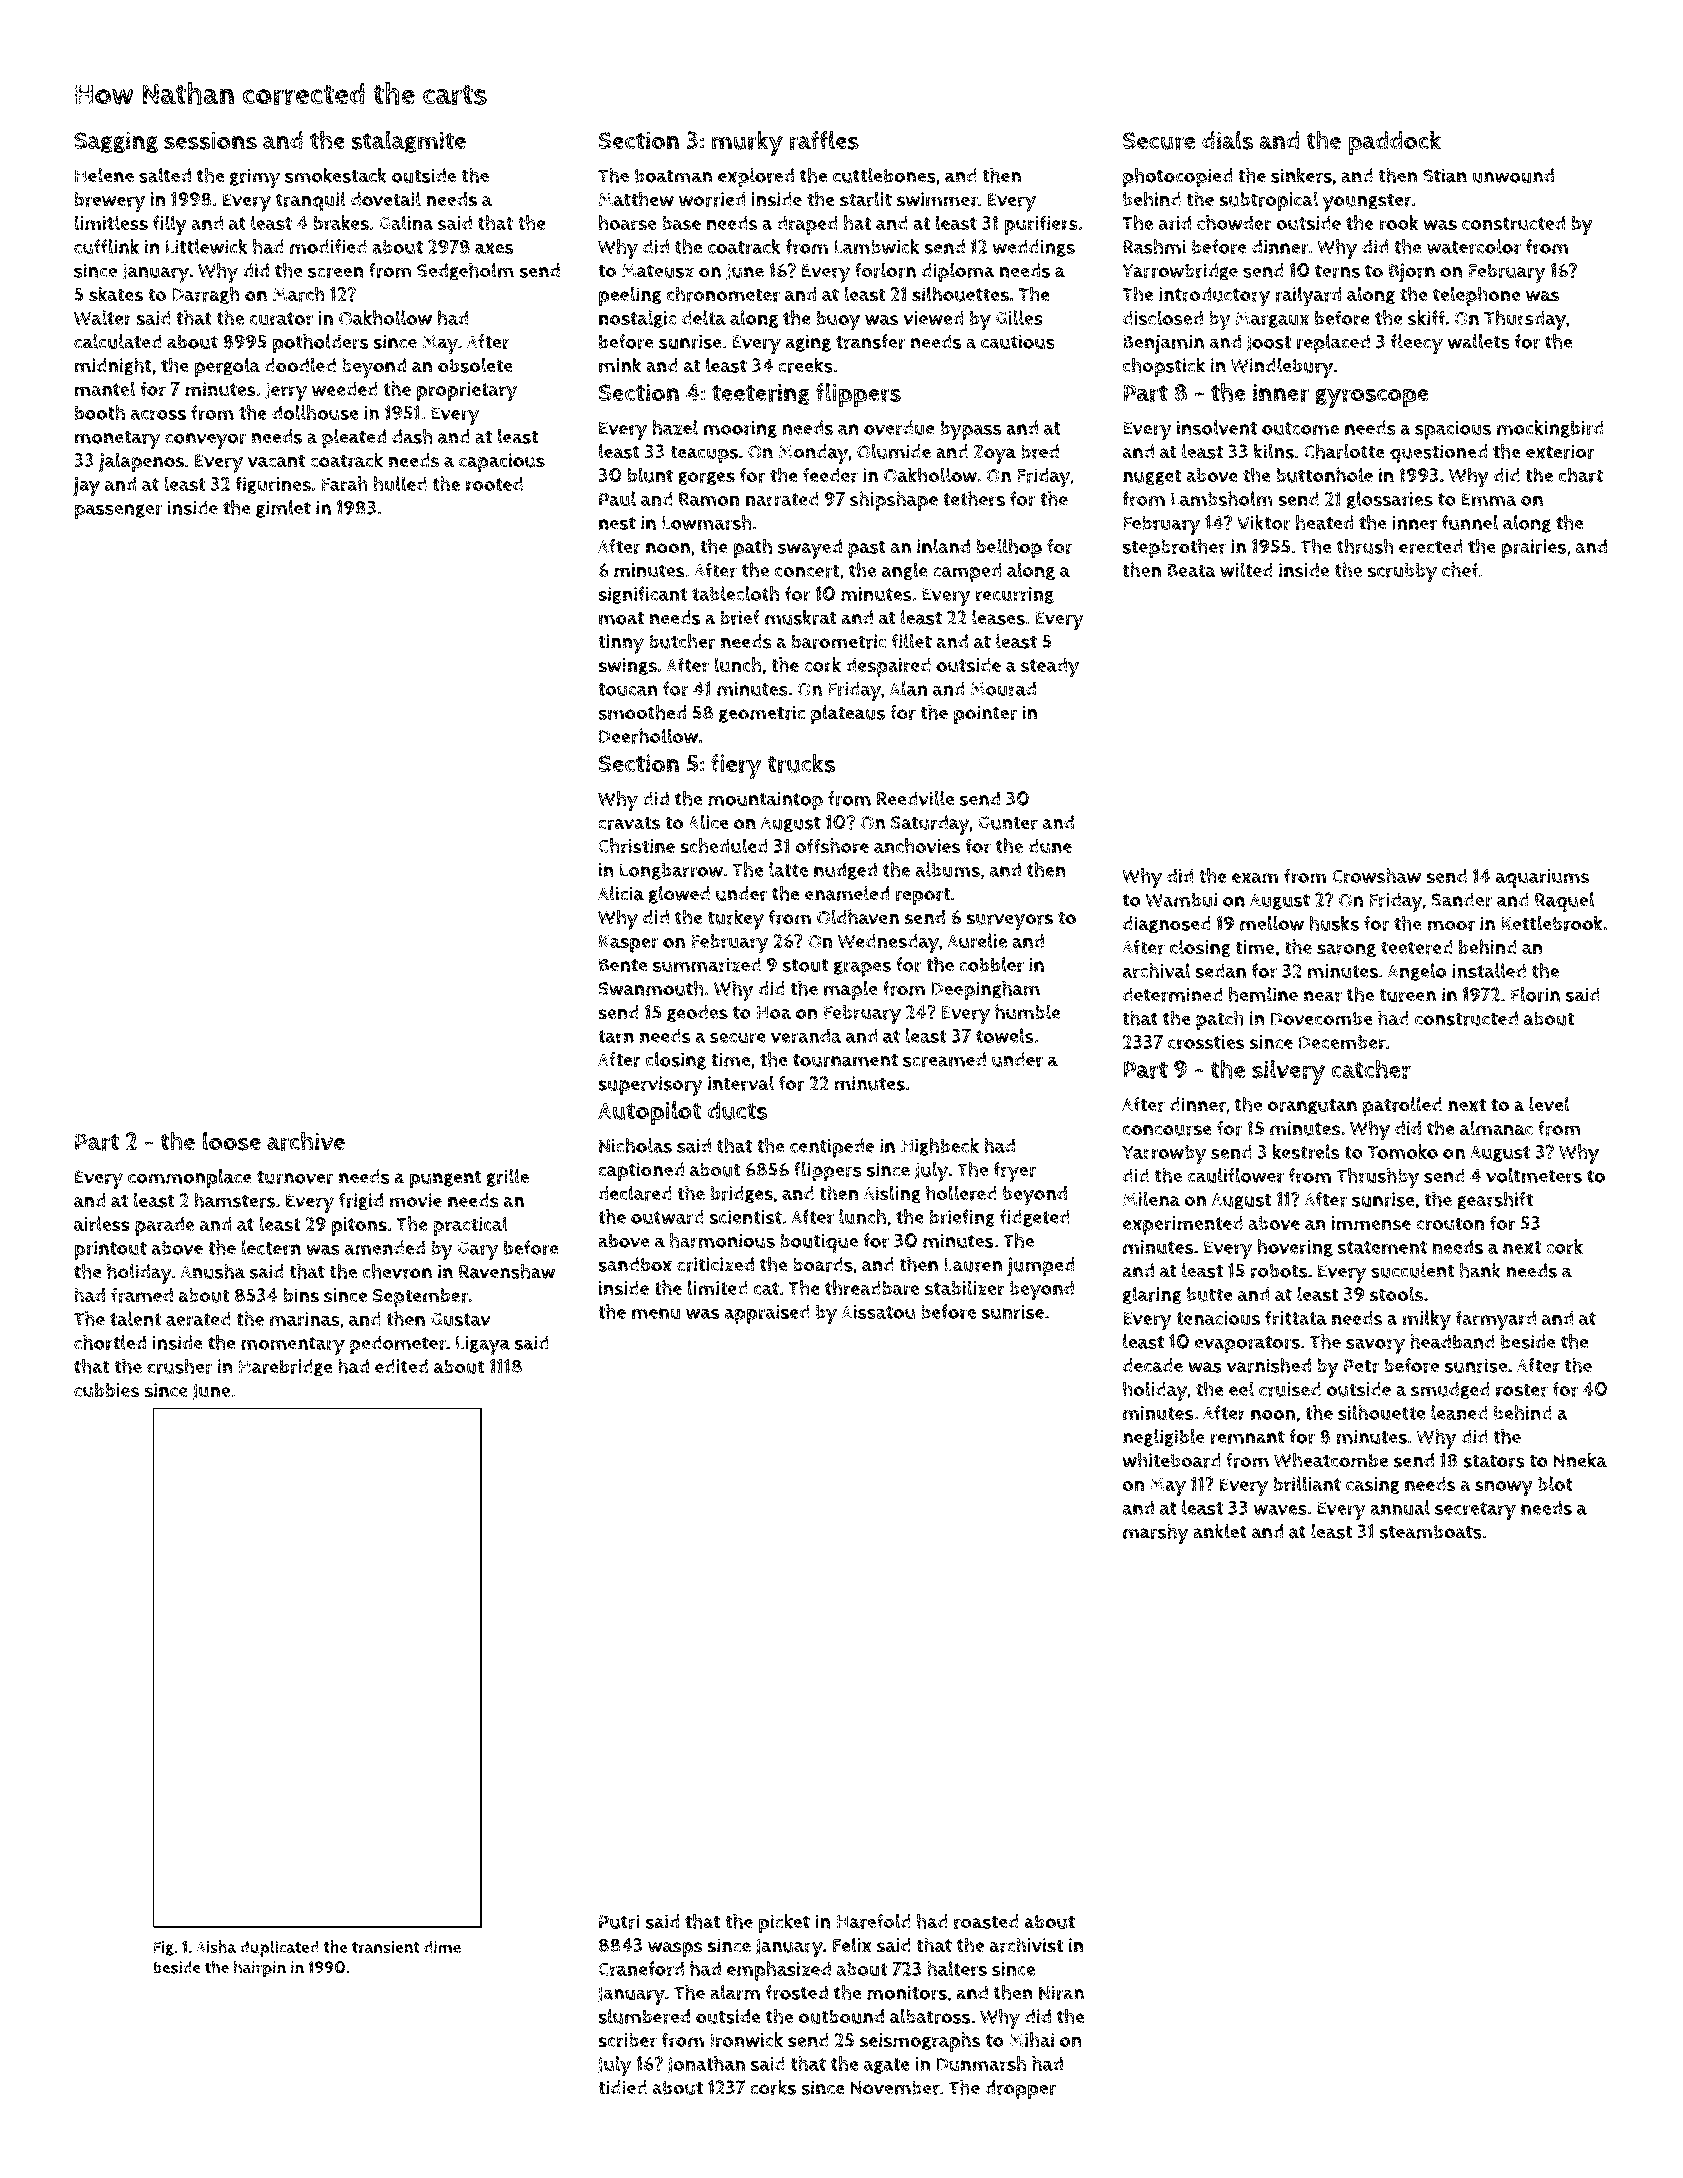 This screenshot has height=2178, width=1683. I want to click on Mihai, so click(1031, 2040).
